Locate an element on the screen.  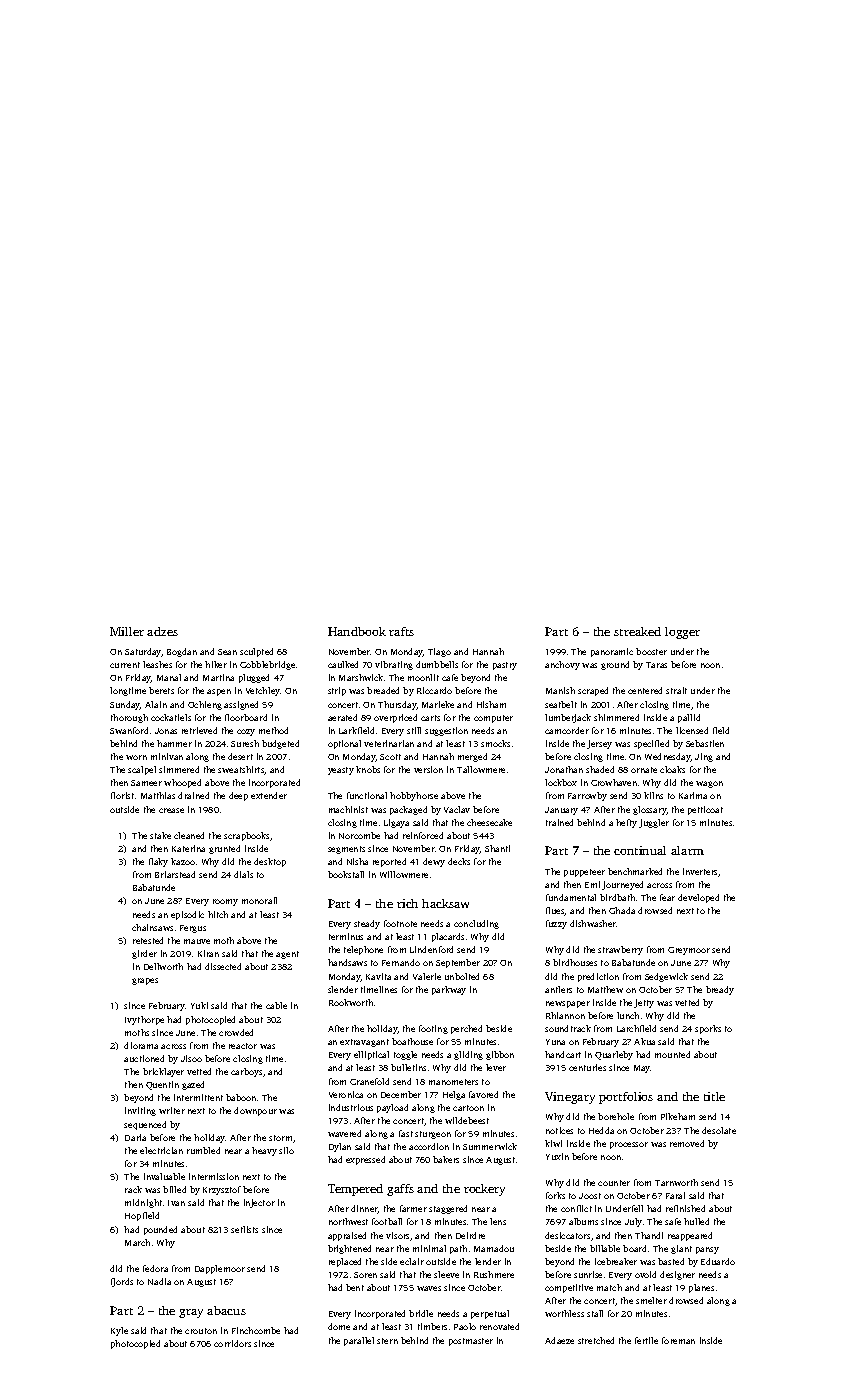
Helga is located at coordinates (454, 1095).
